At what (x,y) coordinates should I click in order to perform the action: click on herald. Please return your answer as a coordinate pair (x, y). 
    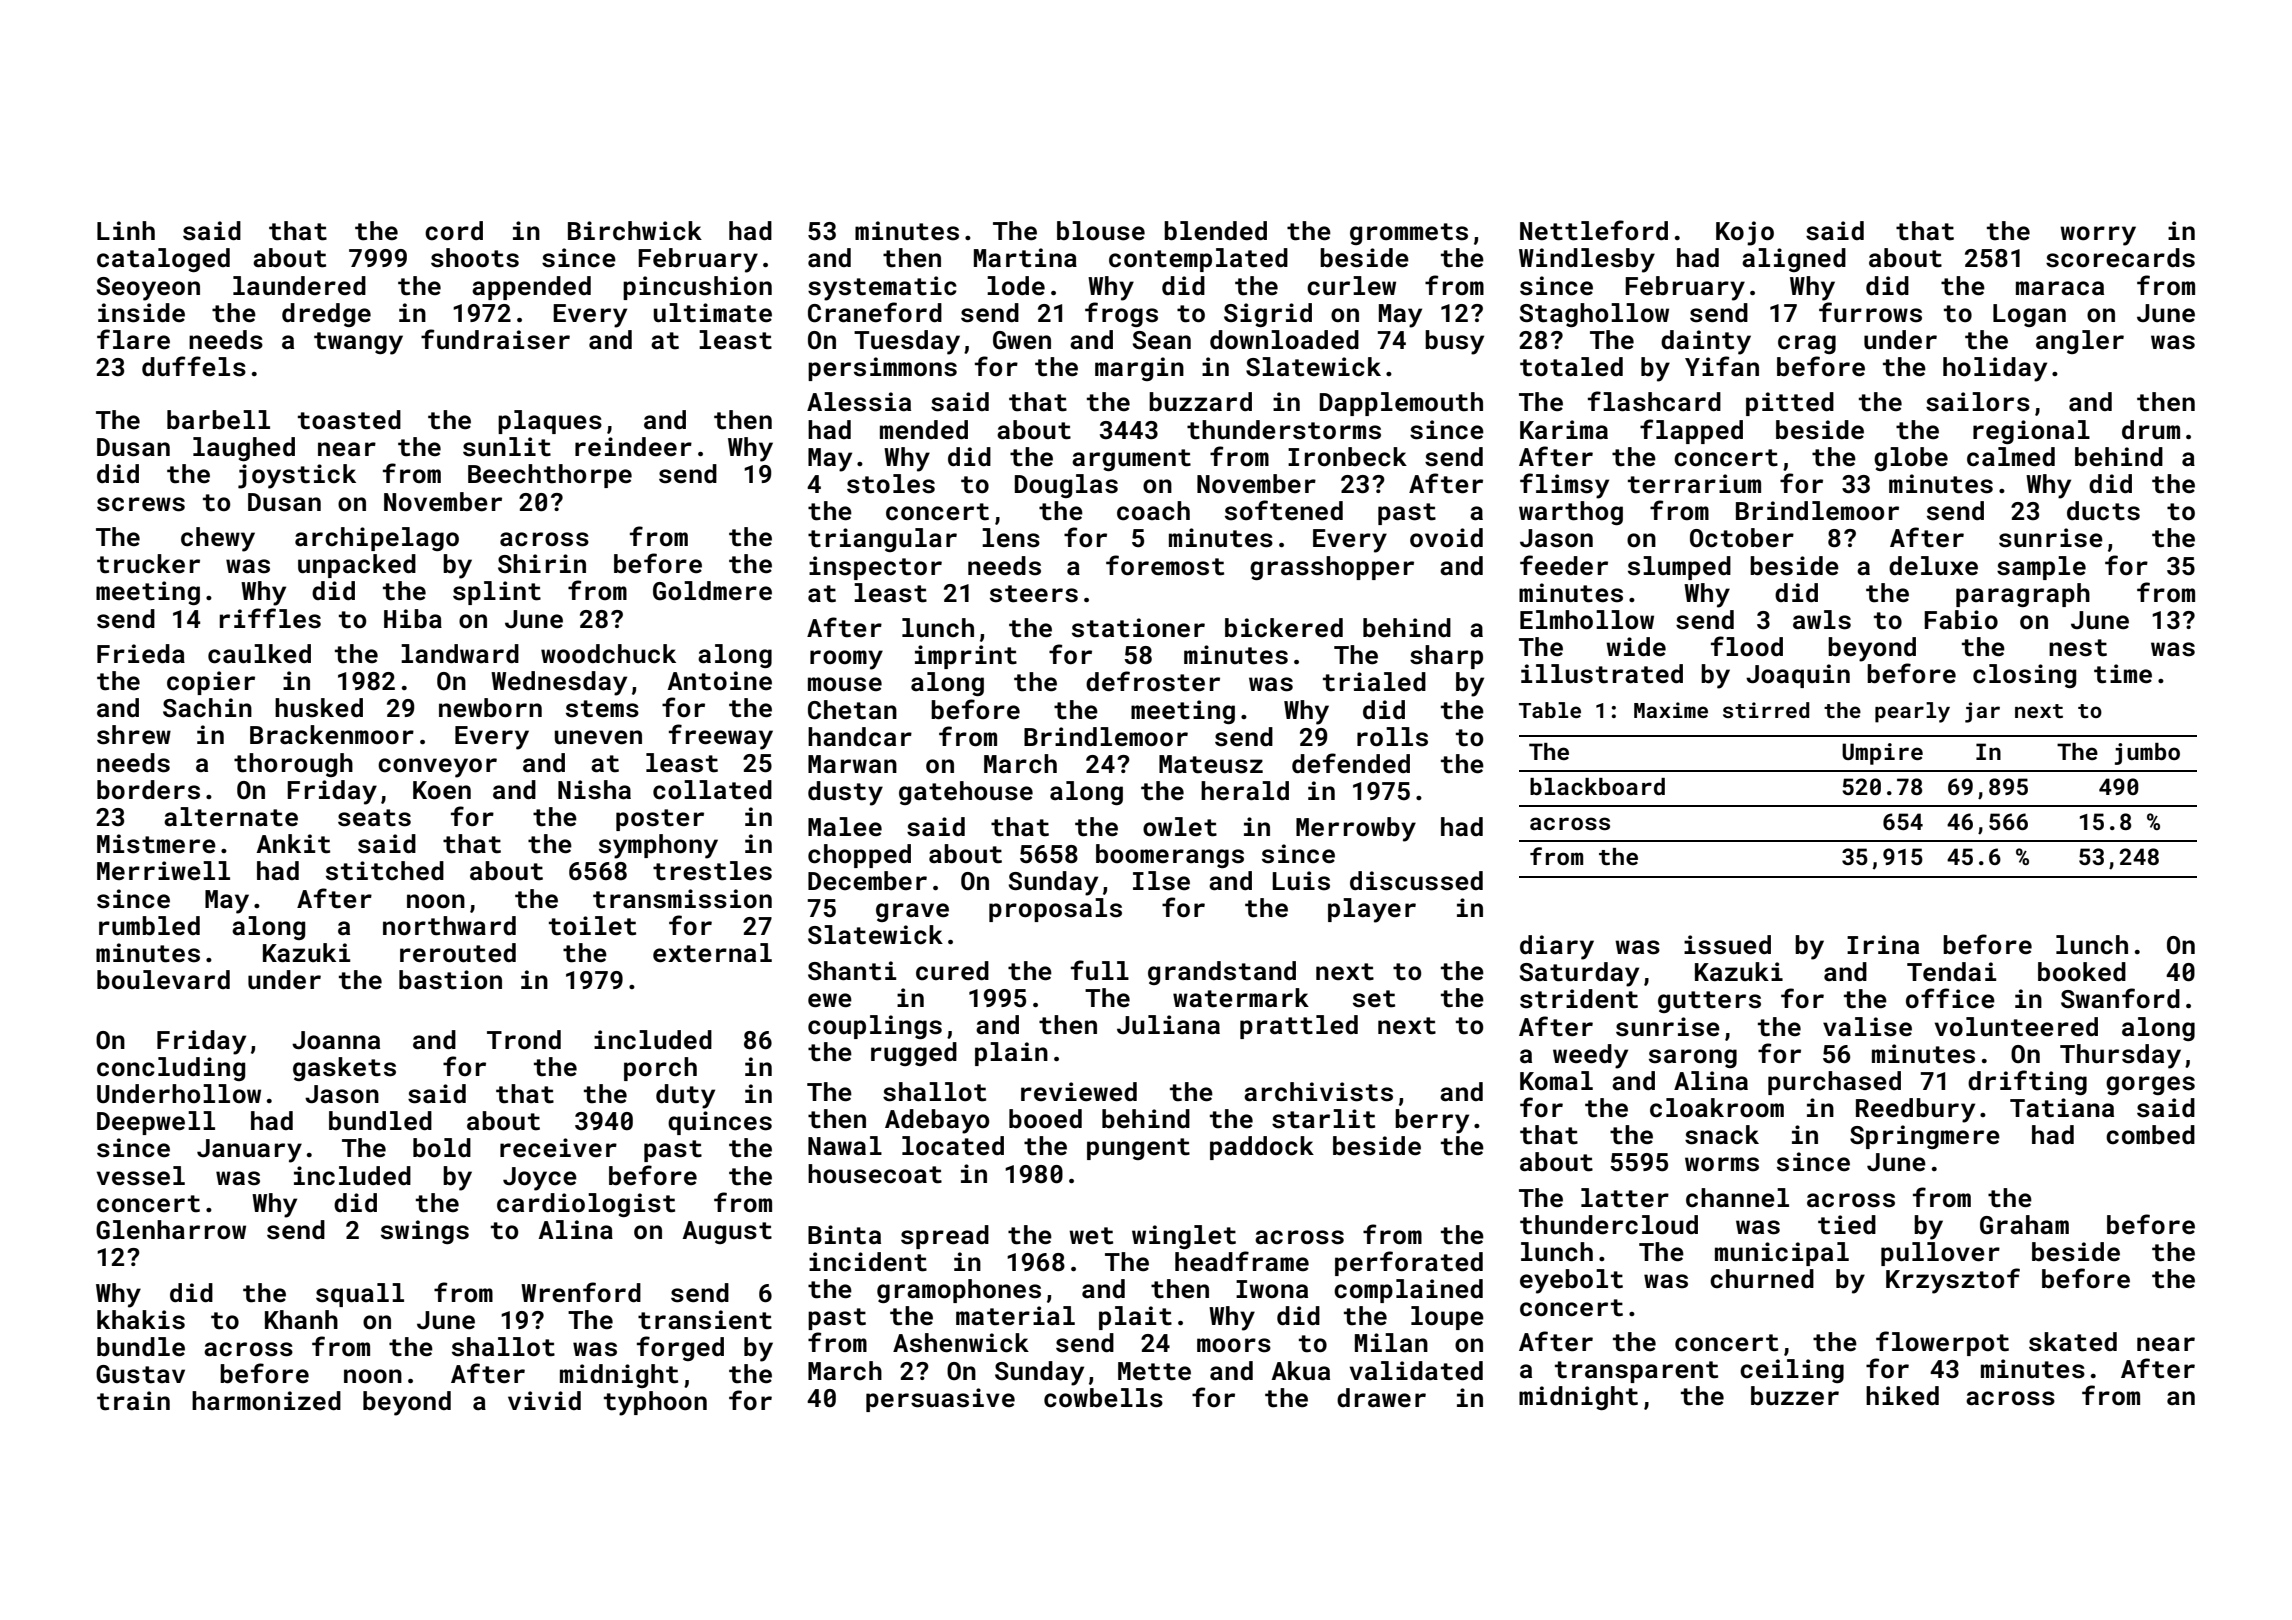
    Looking at the image, I should click on (1245, 791).
